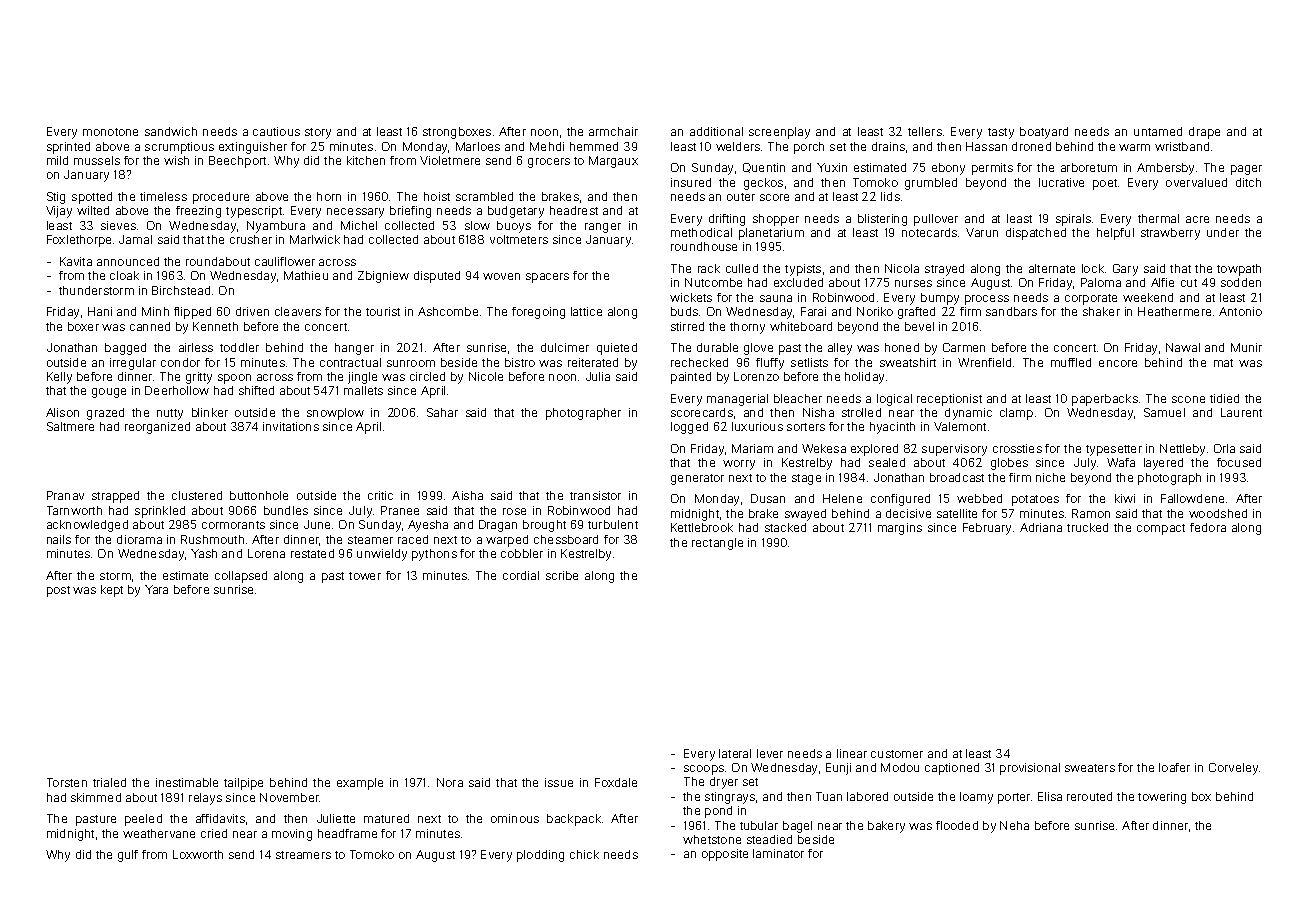 The image size is (1308, 924). Describe the element at coordinates (894, 400) in the image. I see `logical` at that location.
